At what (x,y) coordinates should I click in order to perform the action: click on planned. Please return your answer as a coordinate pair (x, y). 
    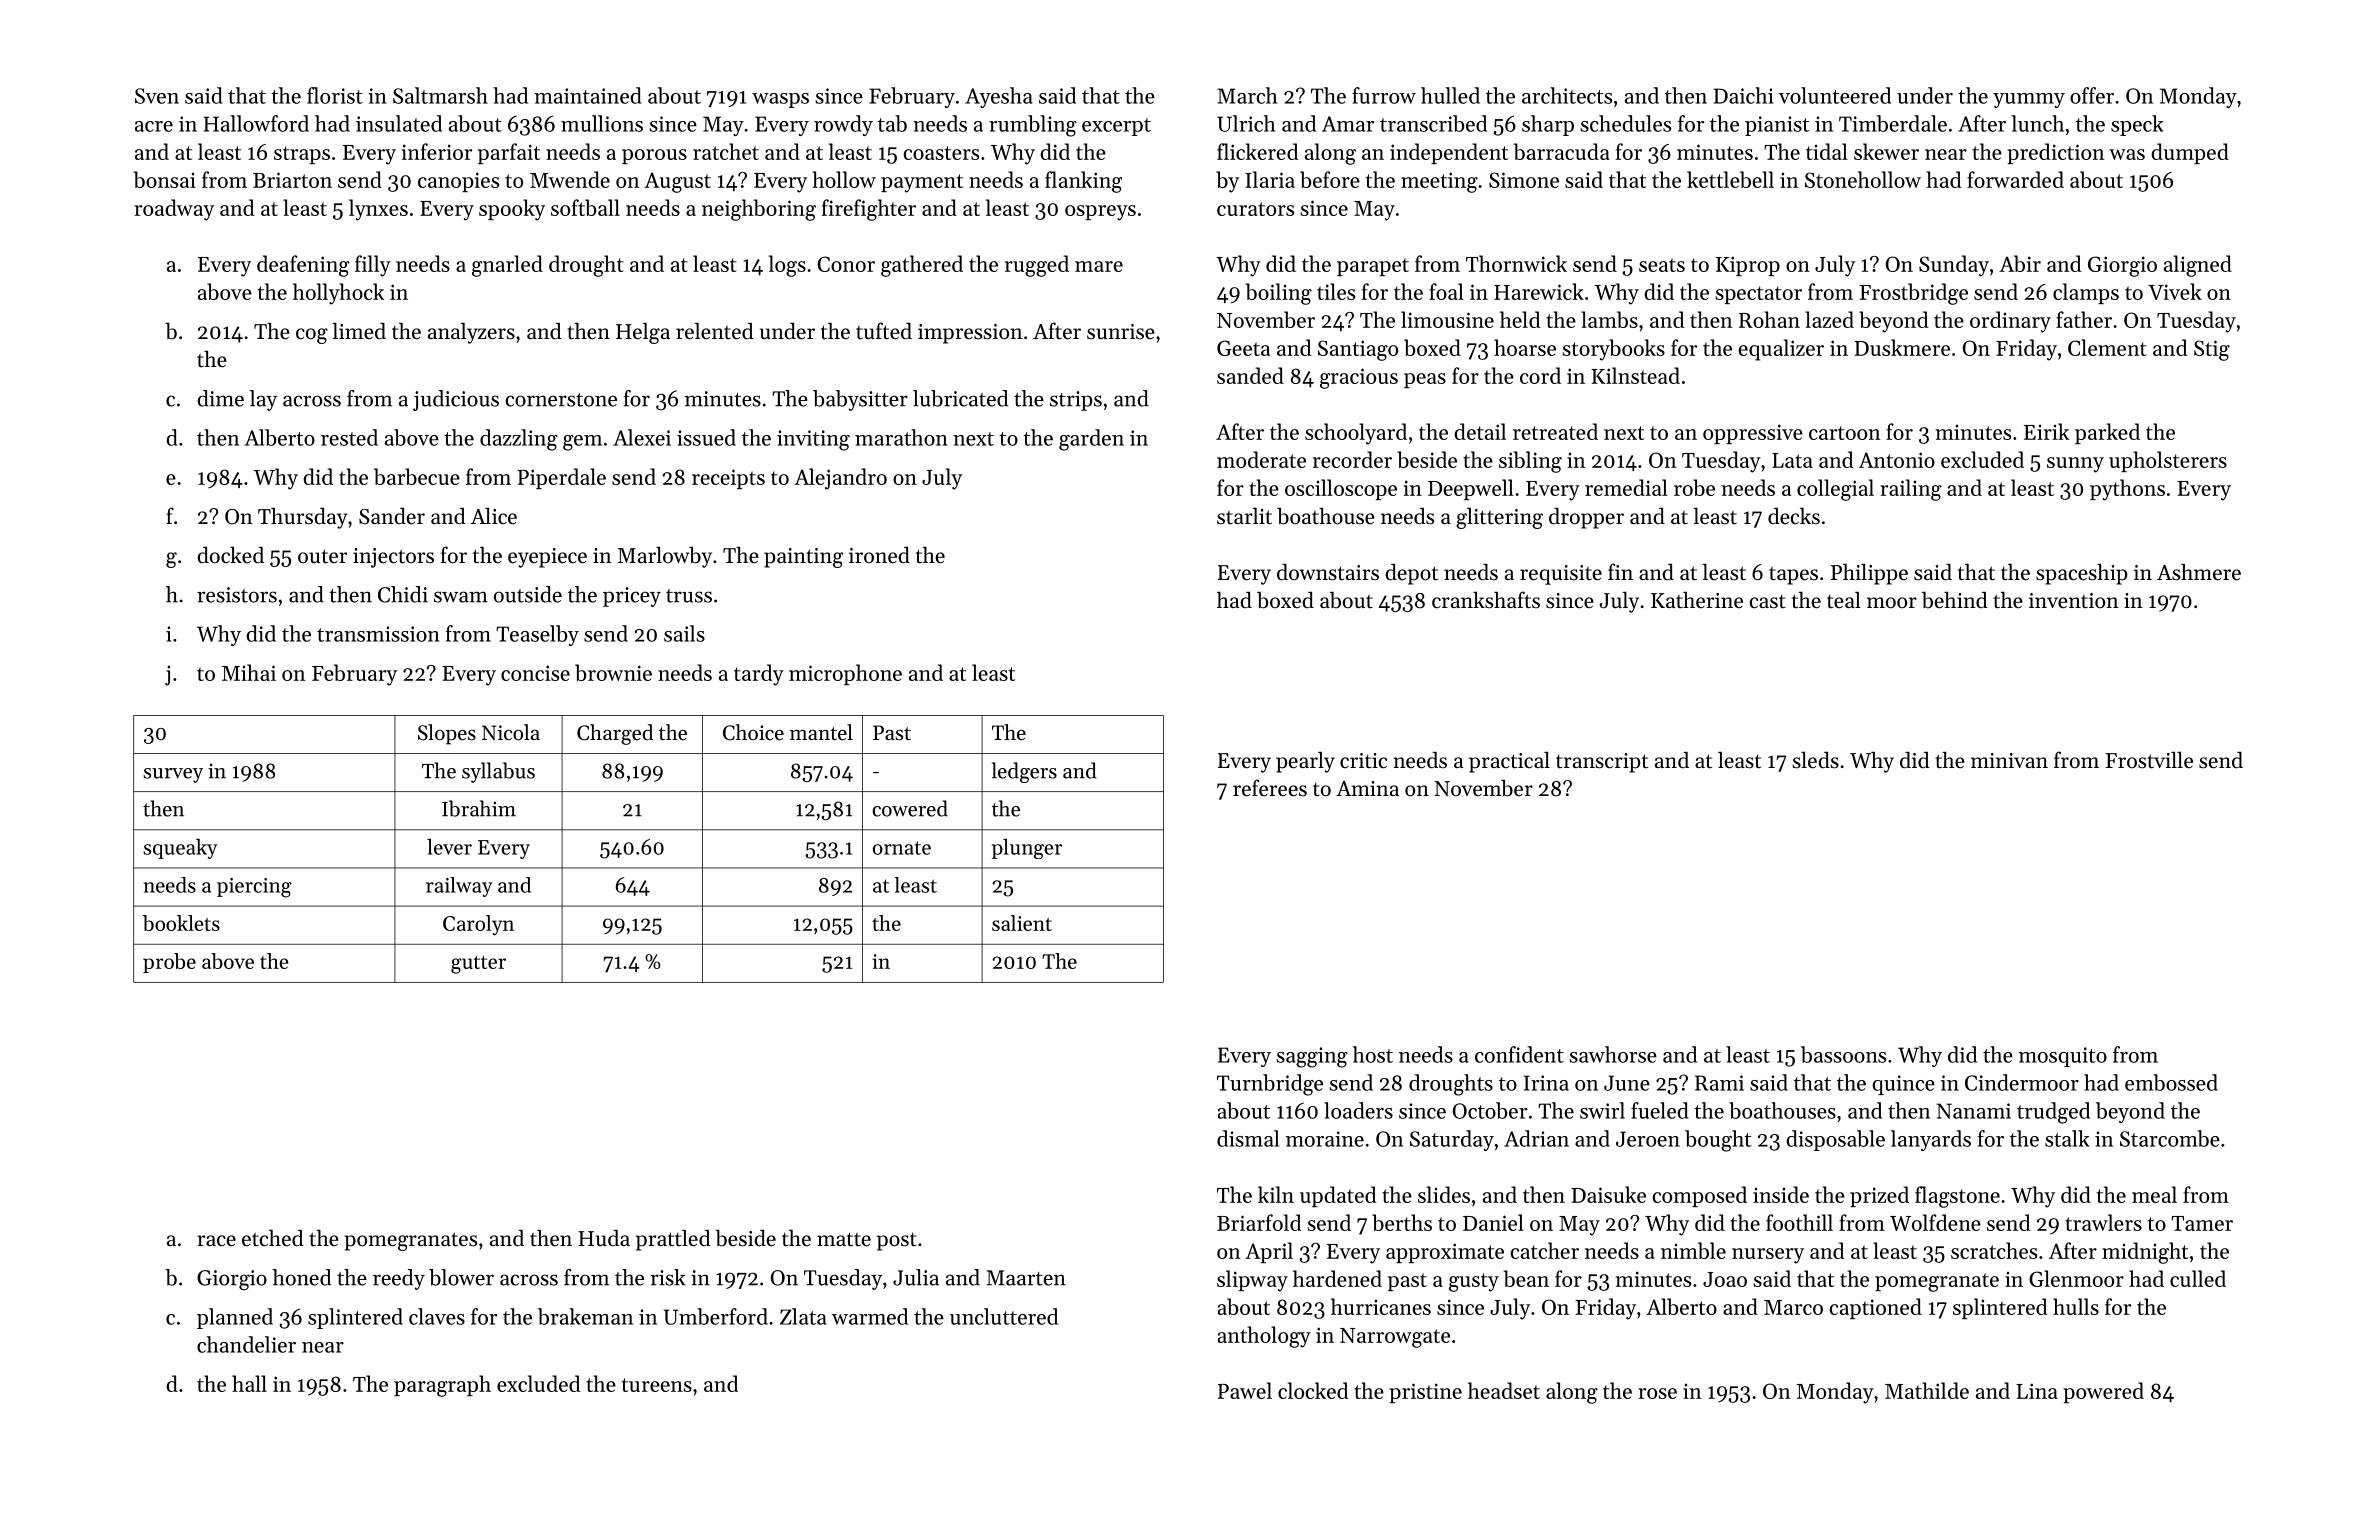
    Looking at the image, I should click on (235, 1318).
